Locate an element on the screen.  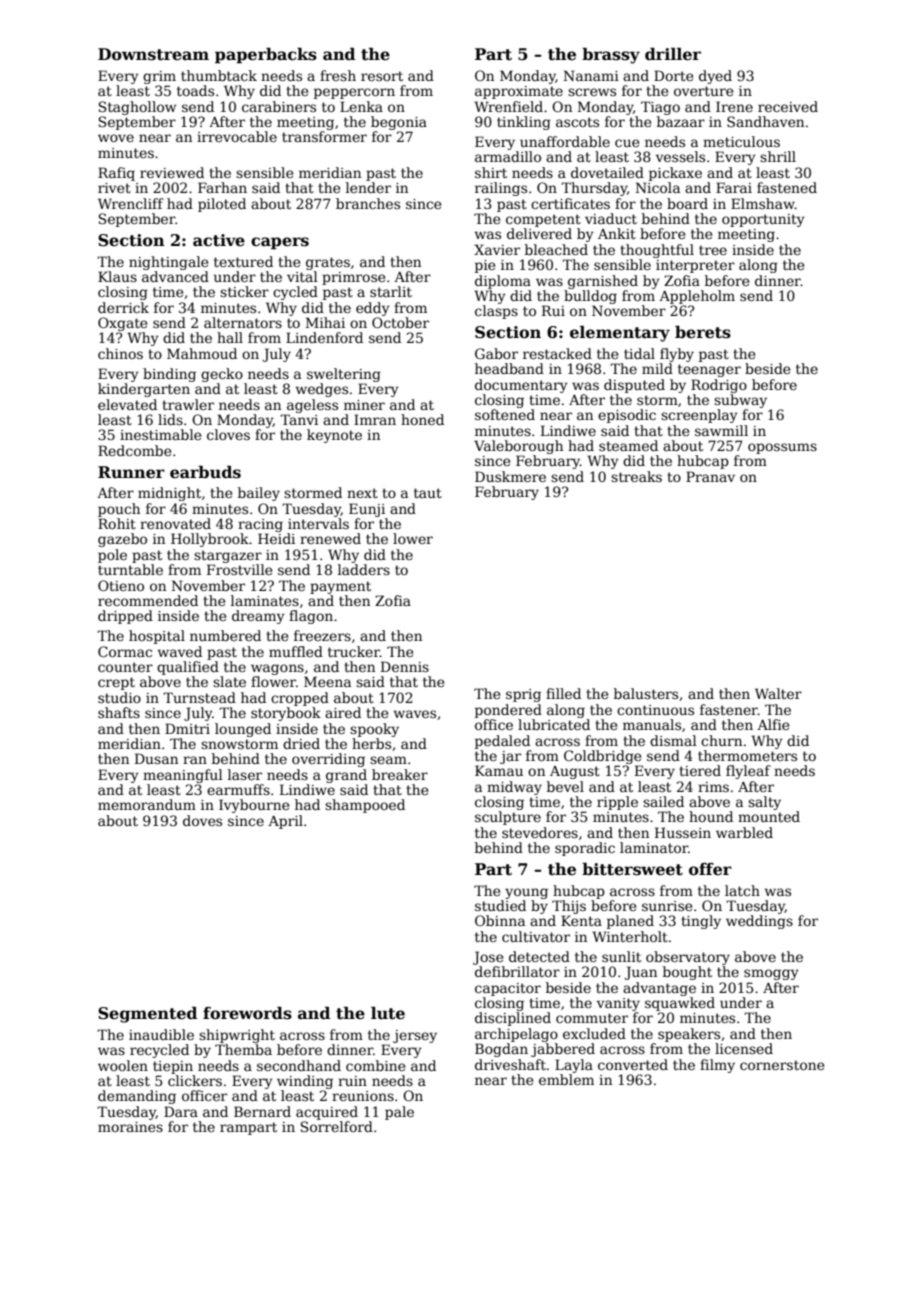
opportunity is located at coordinates (763, 220).
